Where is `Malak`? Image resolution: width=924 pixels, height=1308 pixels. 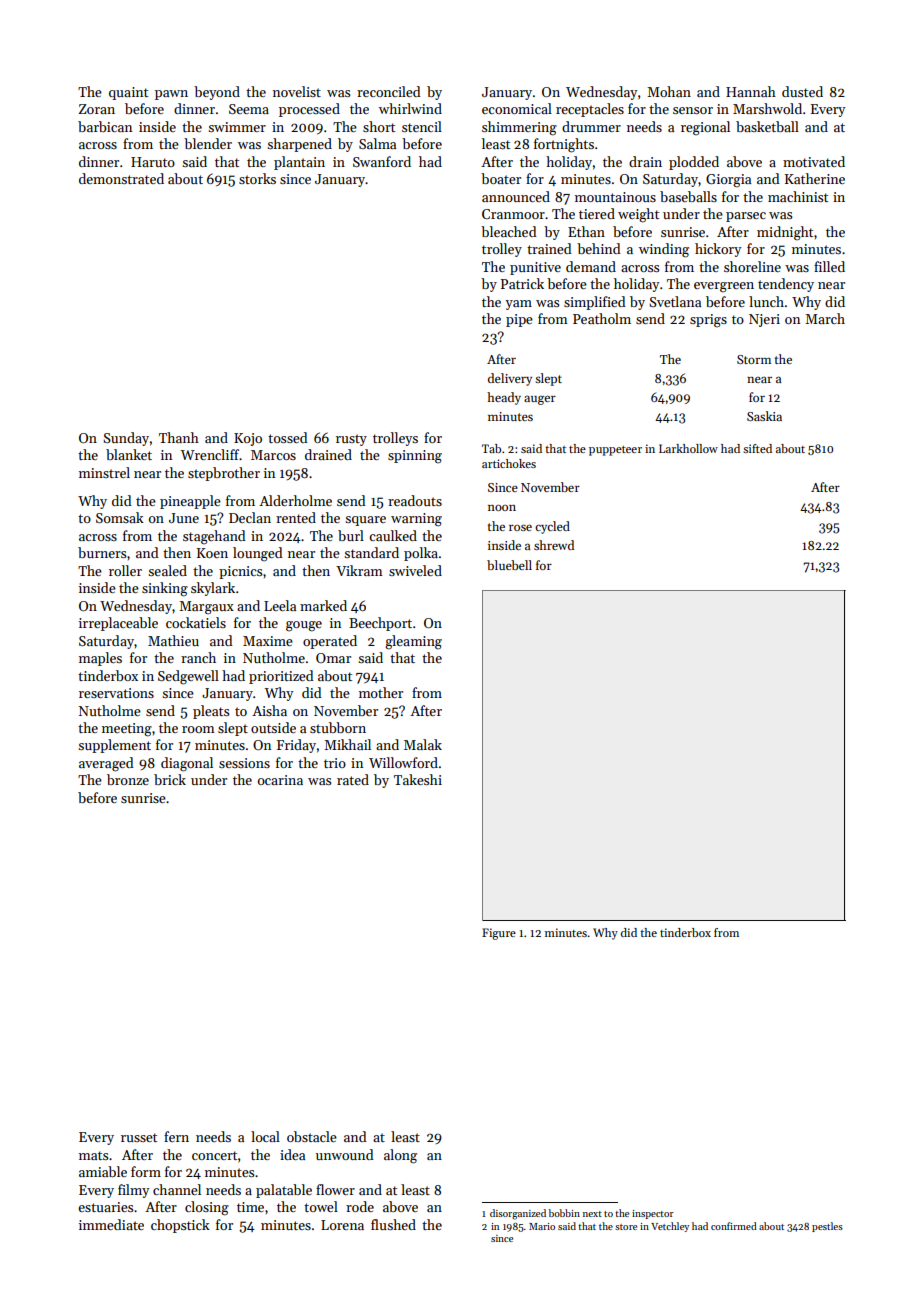 Malak is located at coordinates (423, 744).
